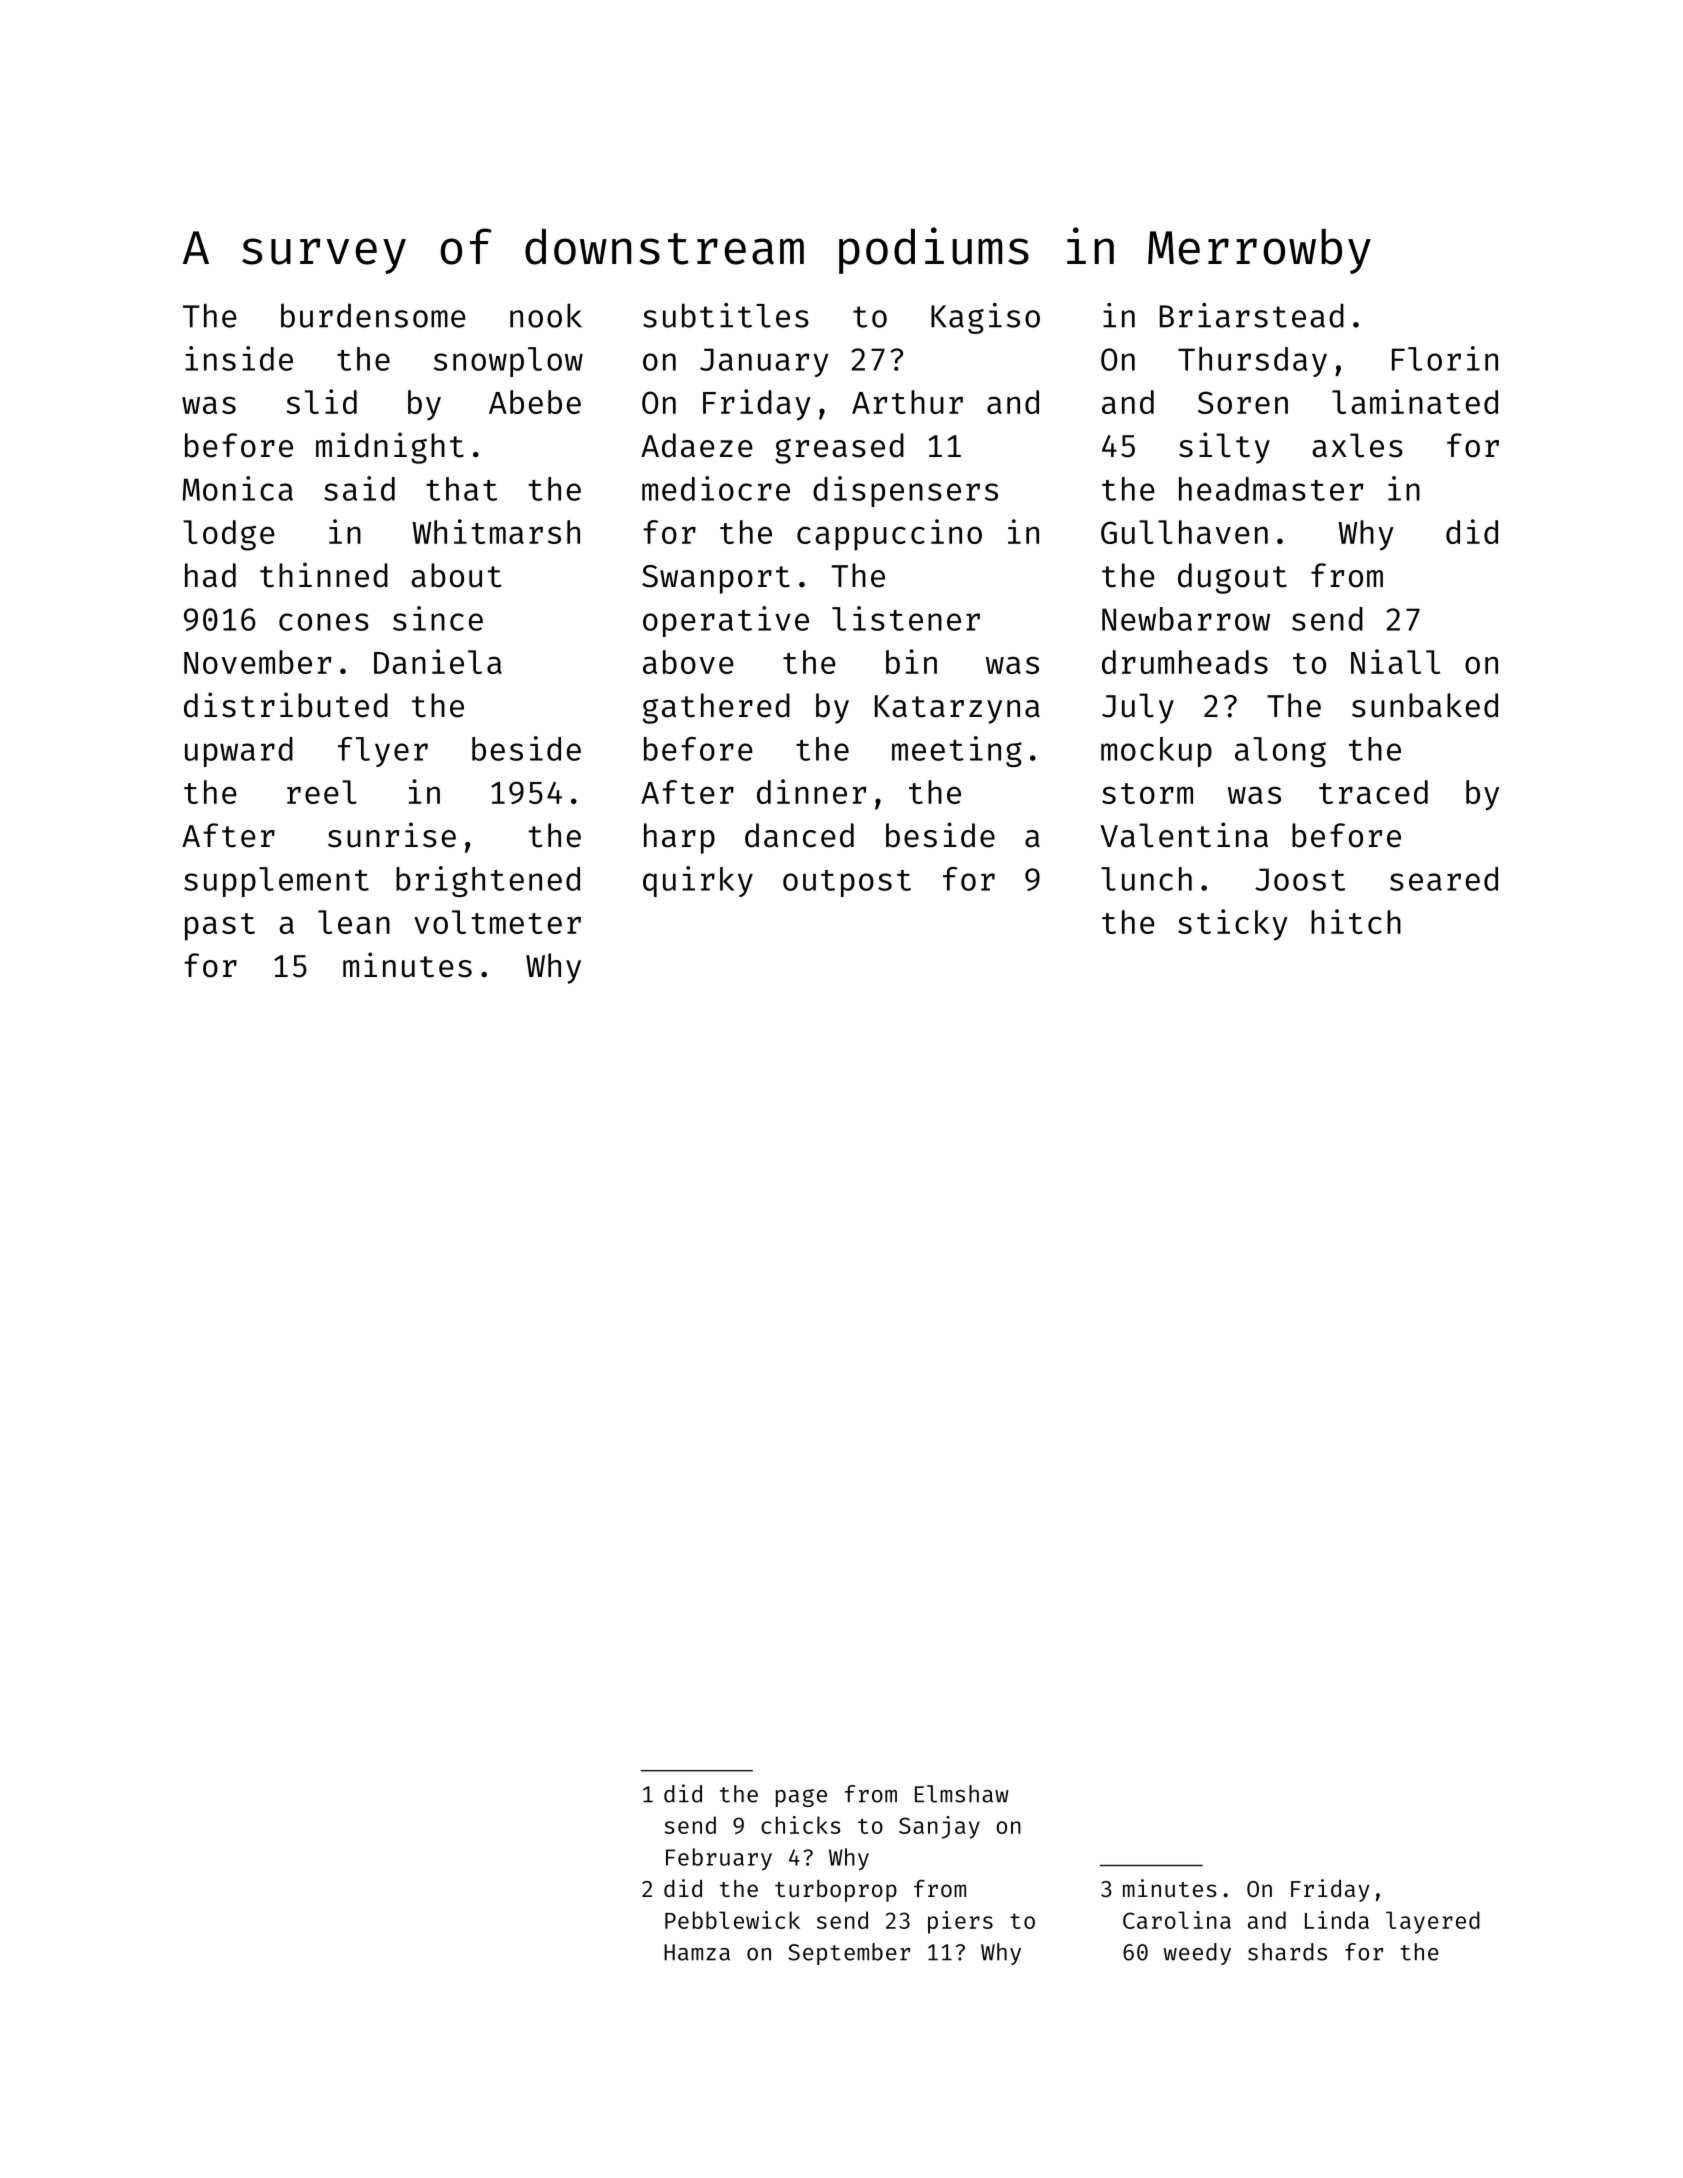 This screenshot has width=1683, height=2178. I want to click on flyer, so click(383, 752).
